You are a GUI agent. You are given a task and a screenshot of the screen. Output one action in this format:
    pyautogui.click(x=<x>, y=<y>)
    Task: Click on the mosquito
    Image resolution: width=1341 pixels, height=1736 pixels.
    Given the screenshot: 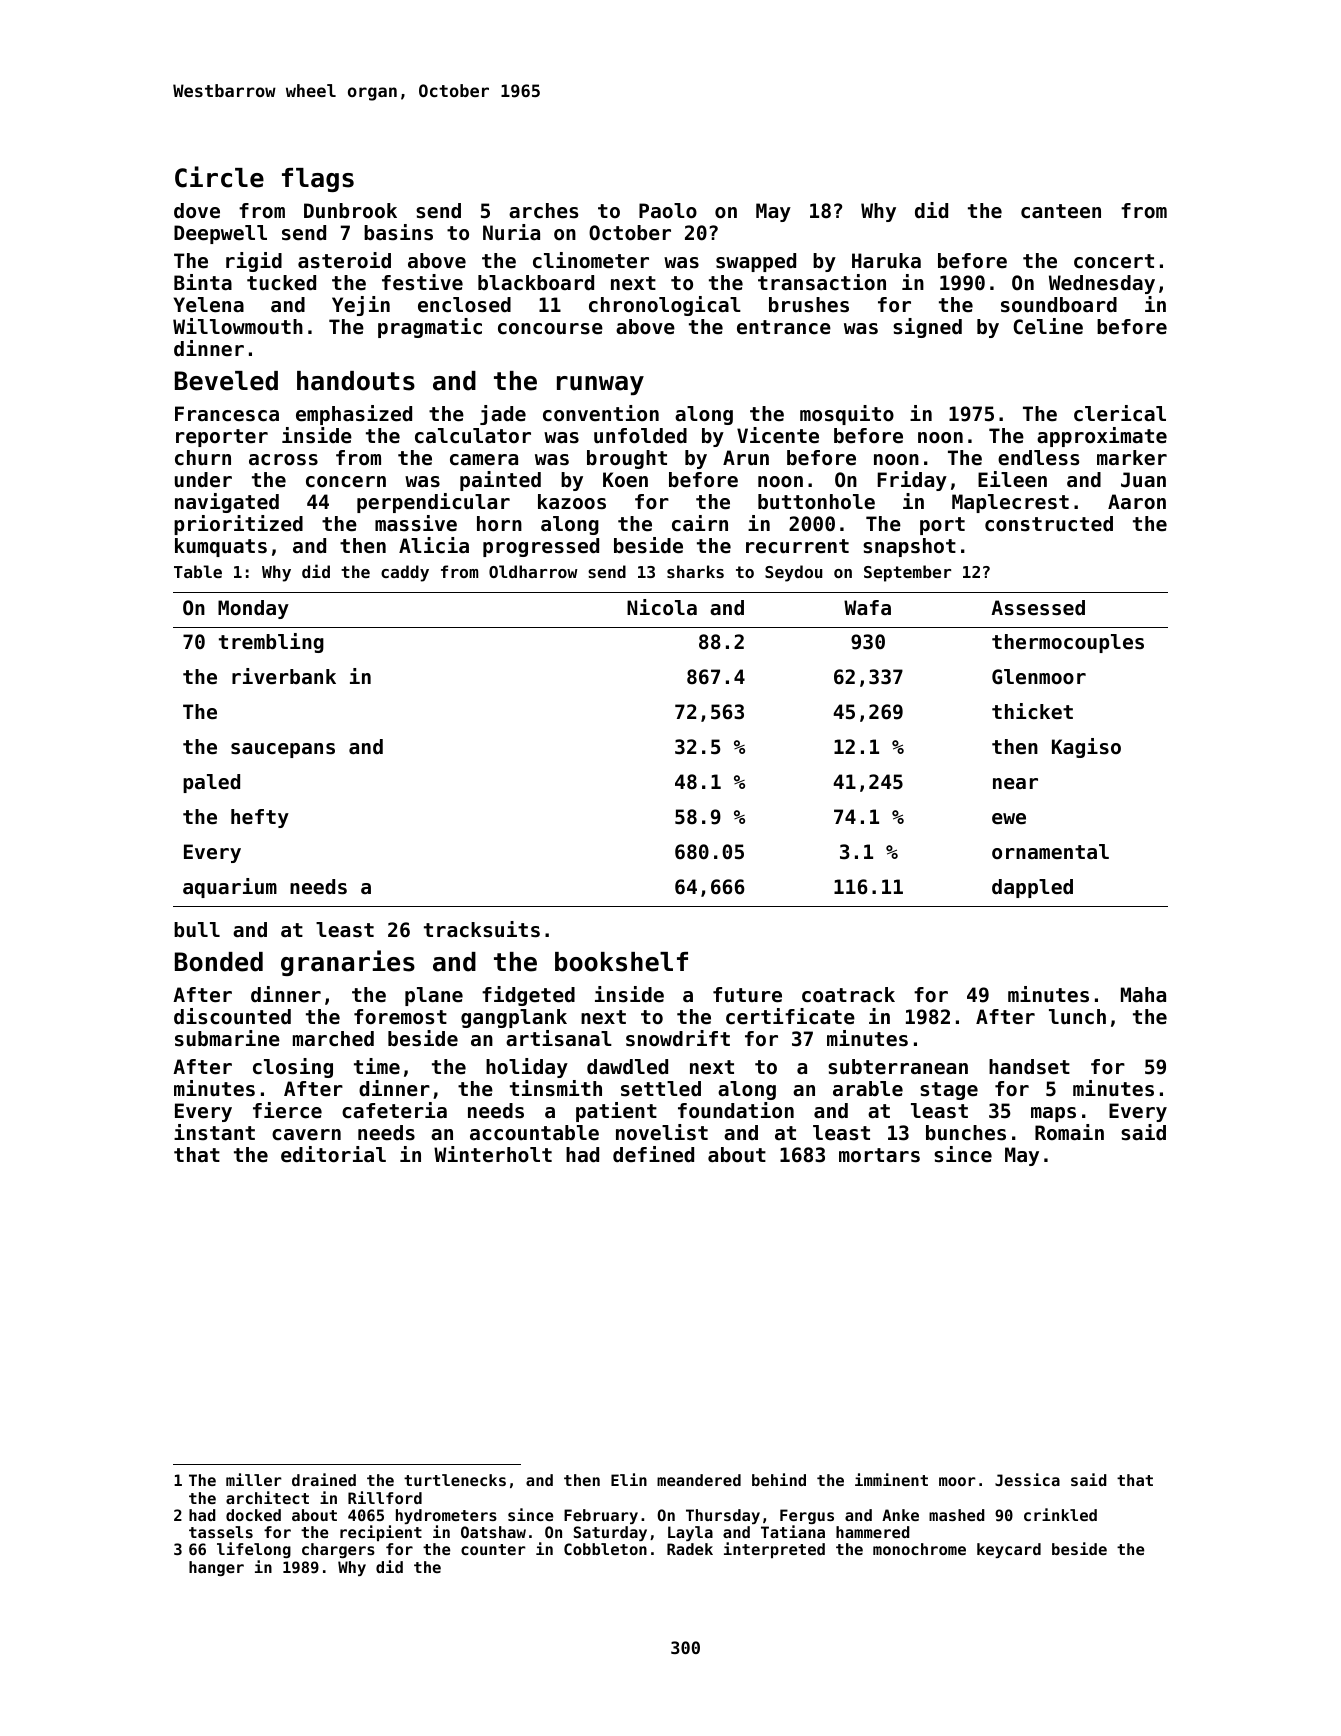 What is the action you would take?
    pyautogui.click(x=847, y=415)
